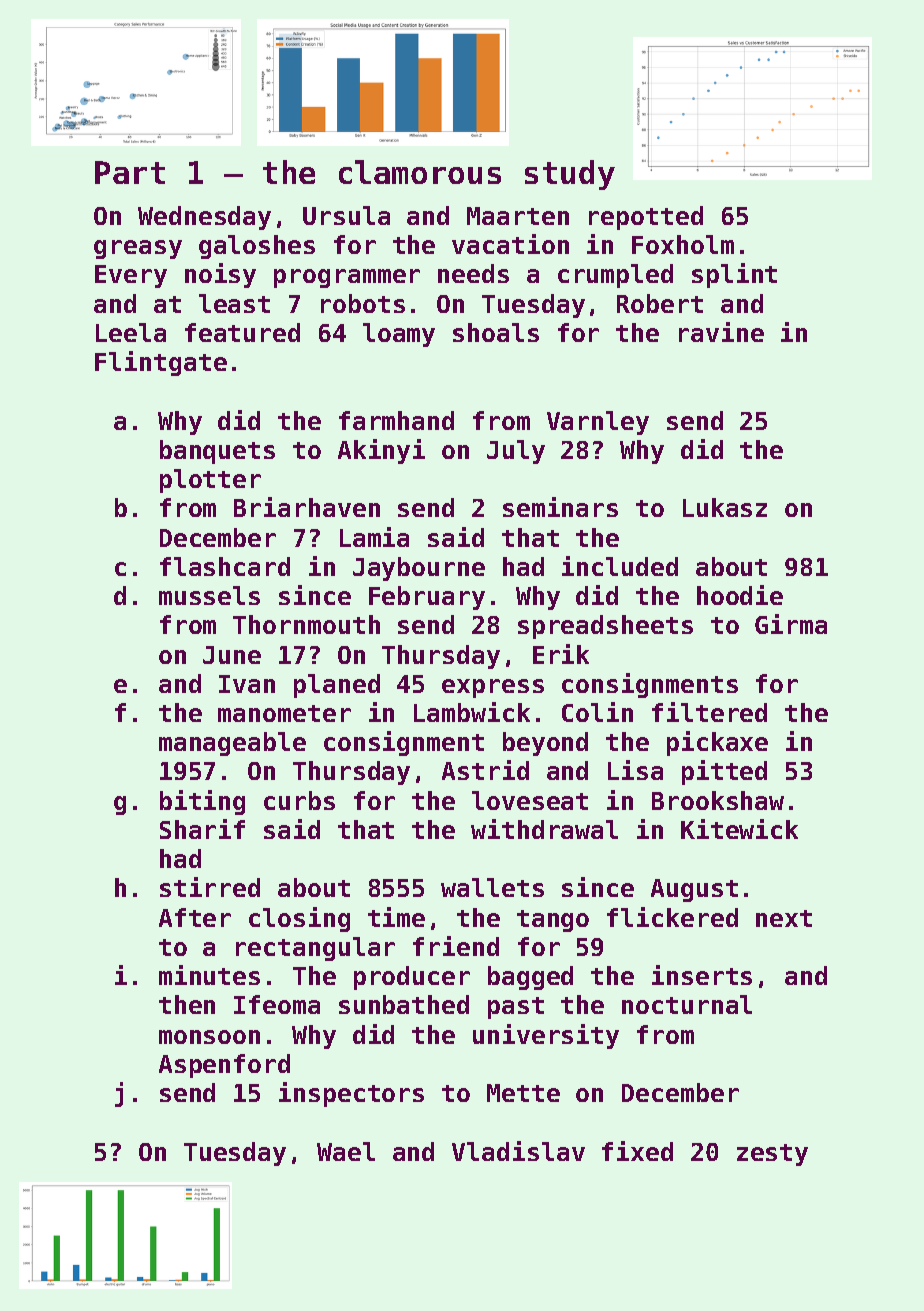 This image has height=1311, width=924. I want to click on mussels, so click(209, 595).
